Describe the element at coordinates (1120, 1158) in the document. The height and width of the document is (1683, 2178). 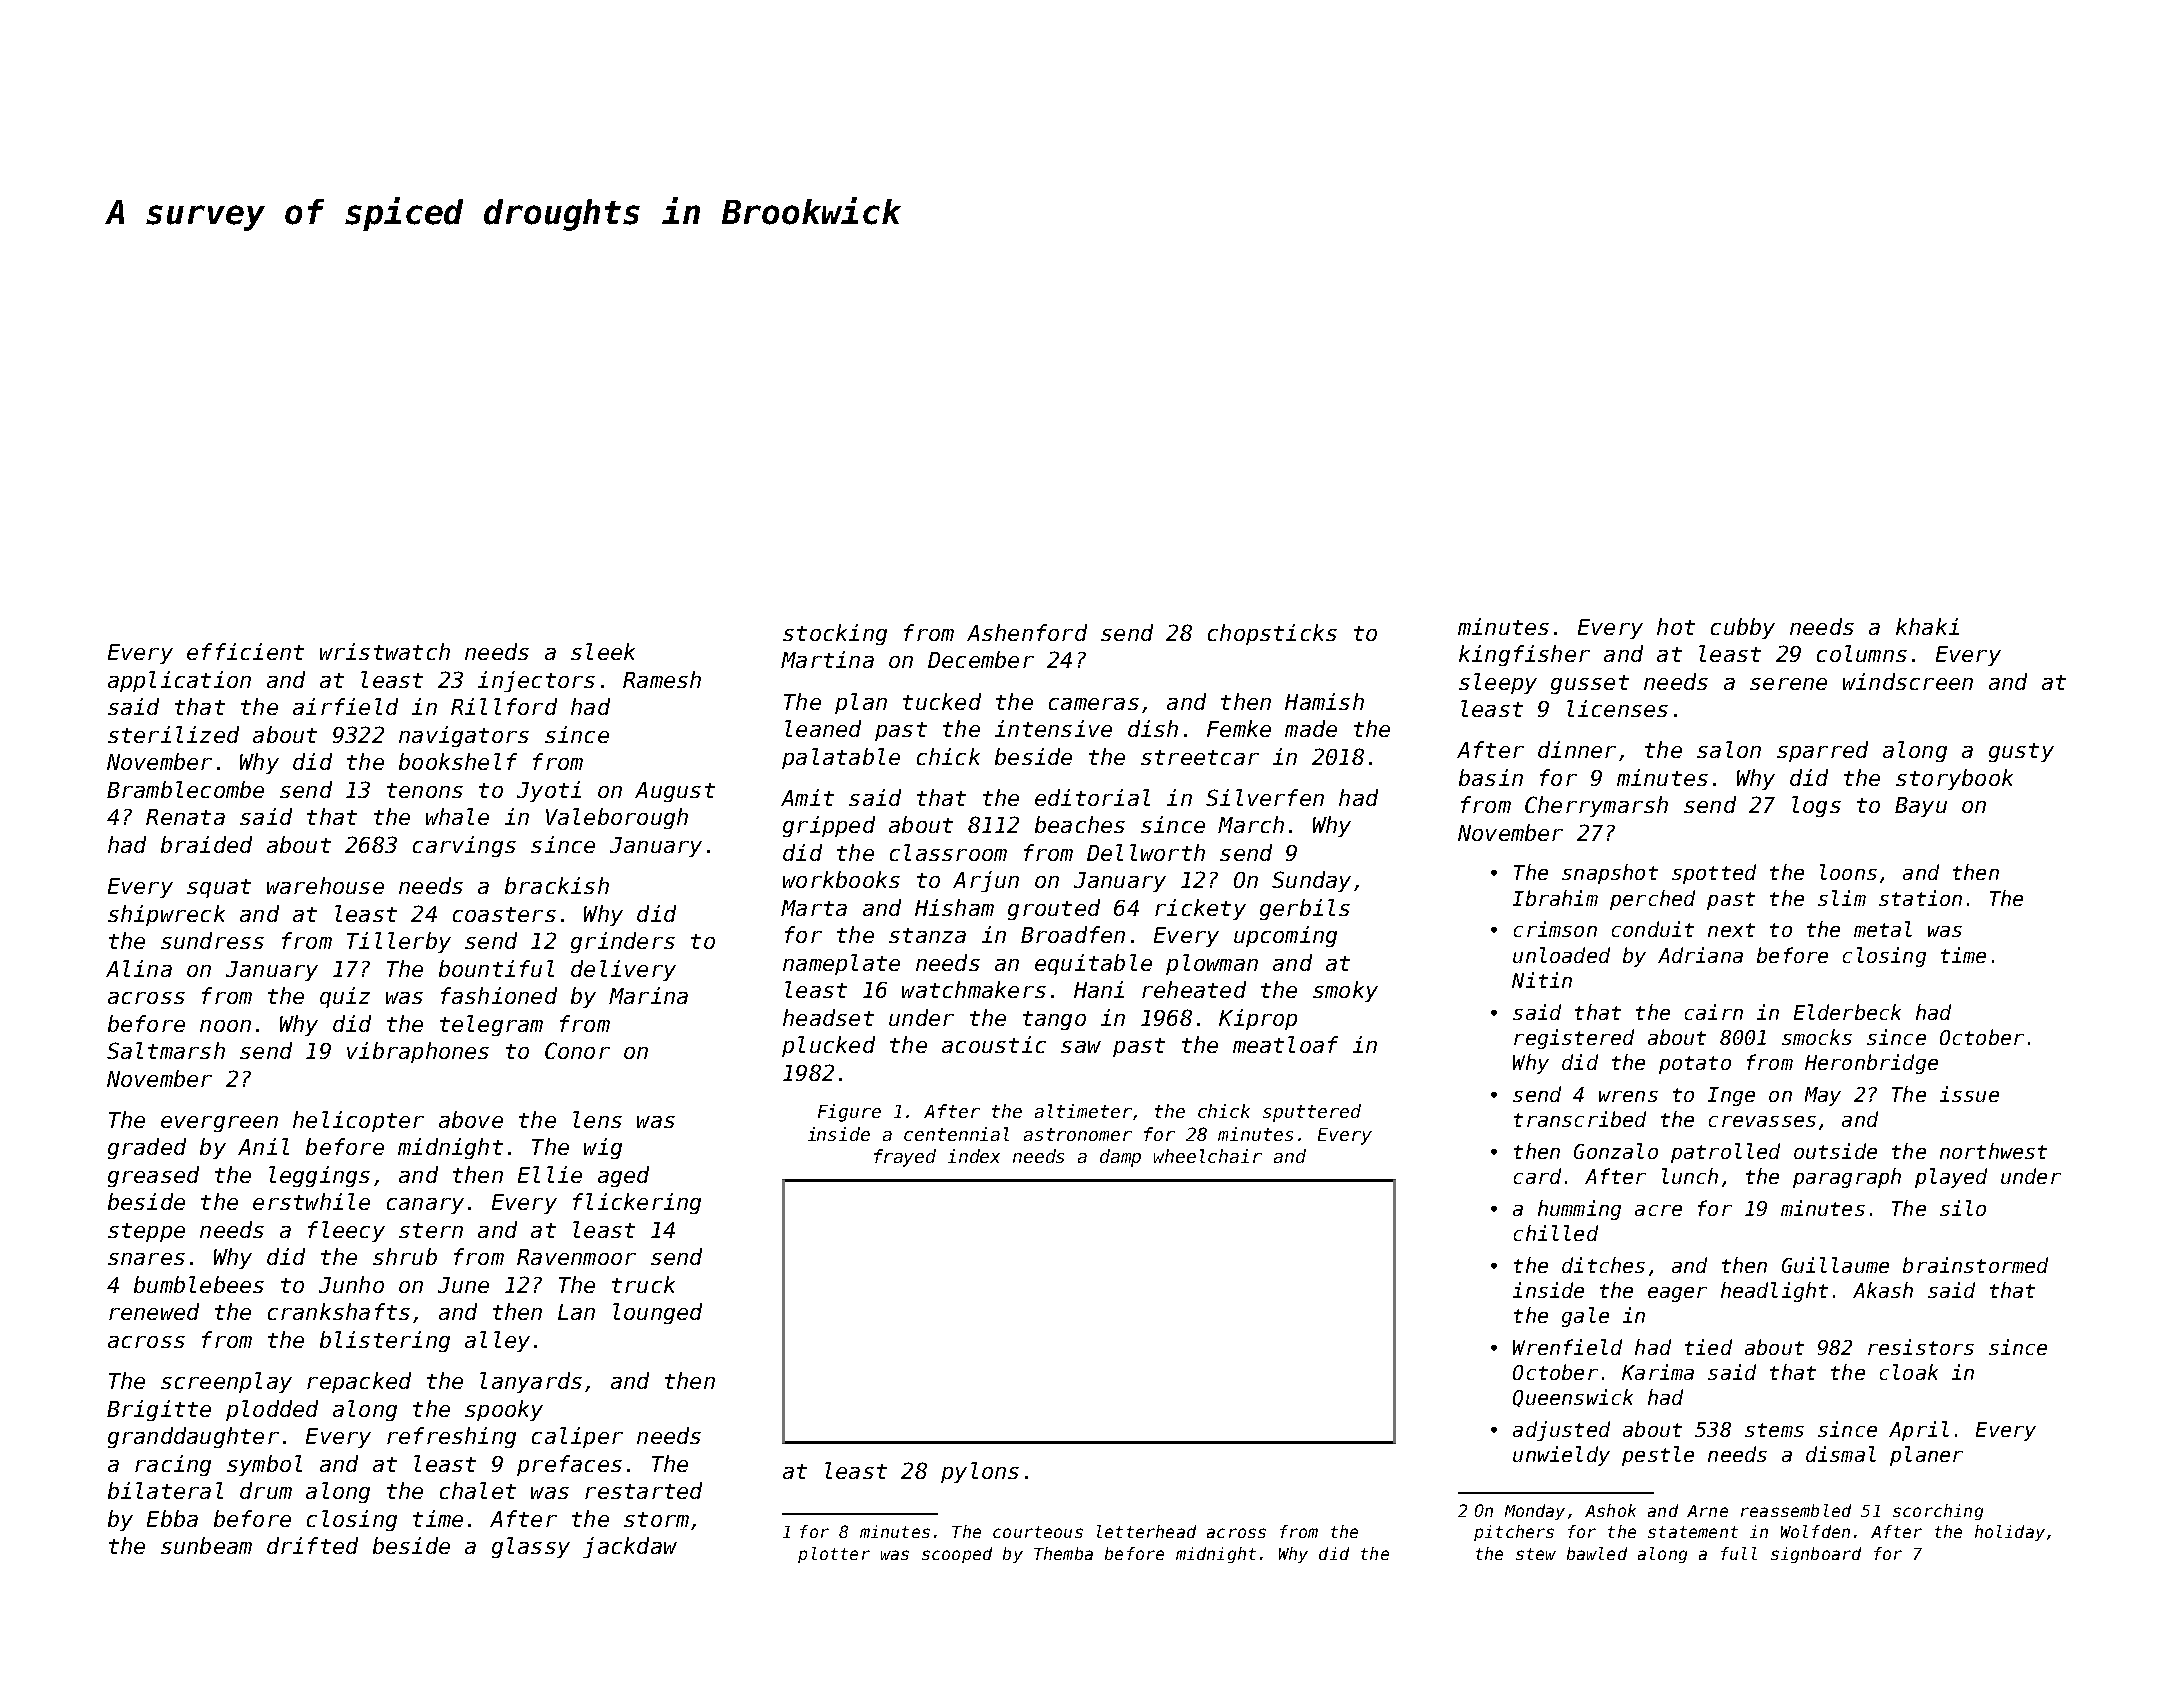
I see `damp` at that location.
